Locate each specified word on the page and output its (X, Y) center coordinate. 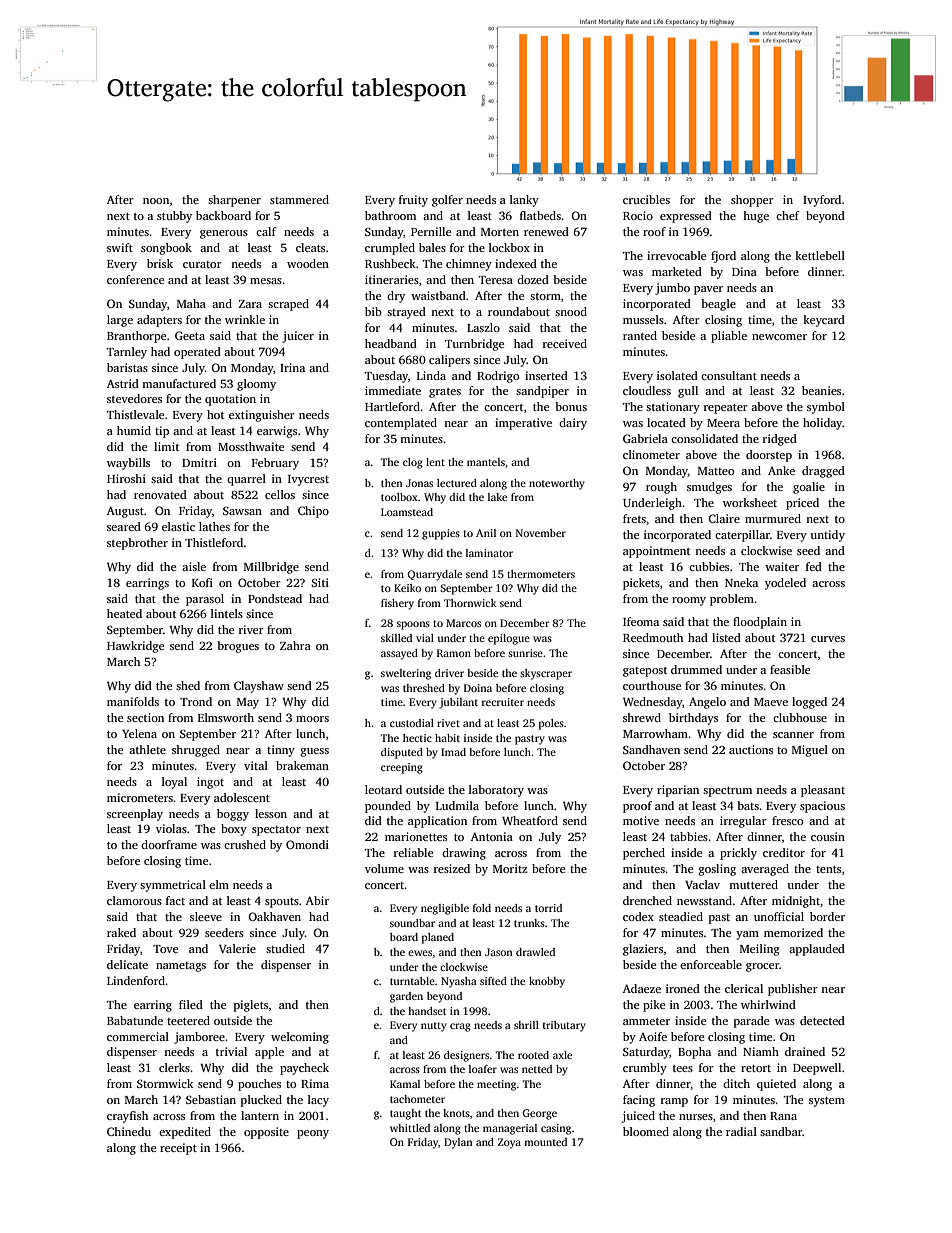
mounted (545, 1142)
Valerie (237, 948)
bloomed (646, 1131)
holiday (823, 424)
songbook (166, 249)
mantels (486, 462)
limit (166, 446)
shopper (752, 201)
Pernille (431, 231)
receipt (178, 1149)
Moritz (510, 868)
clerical (744, 988)
